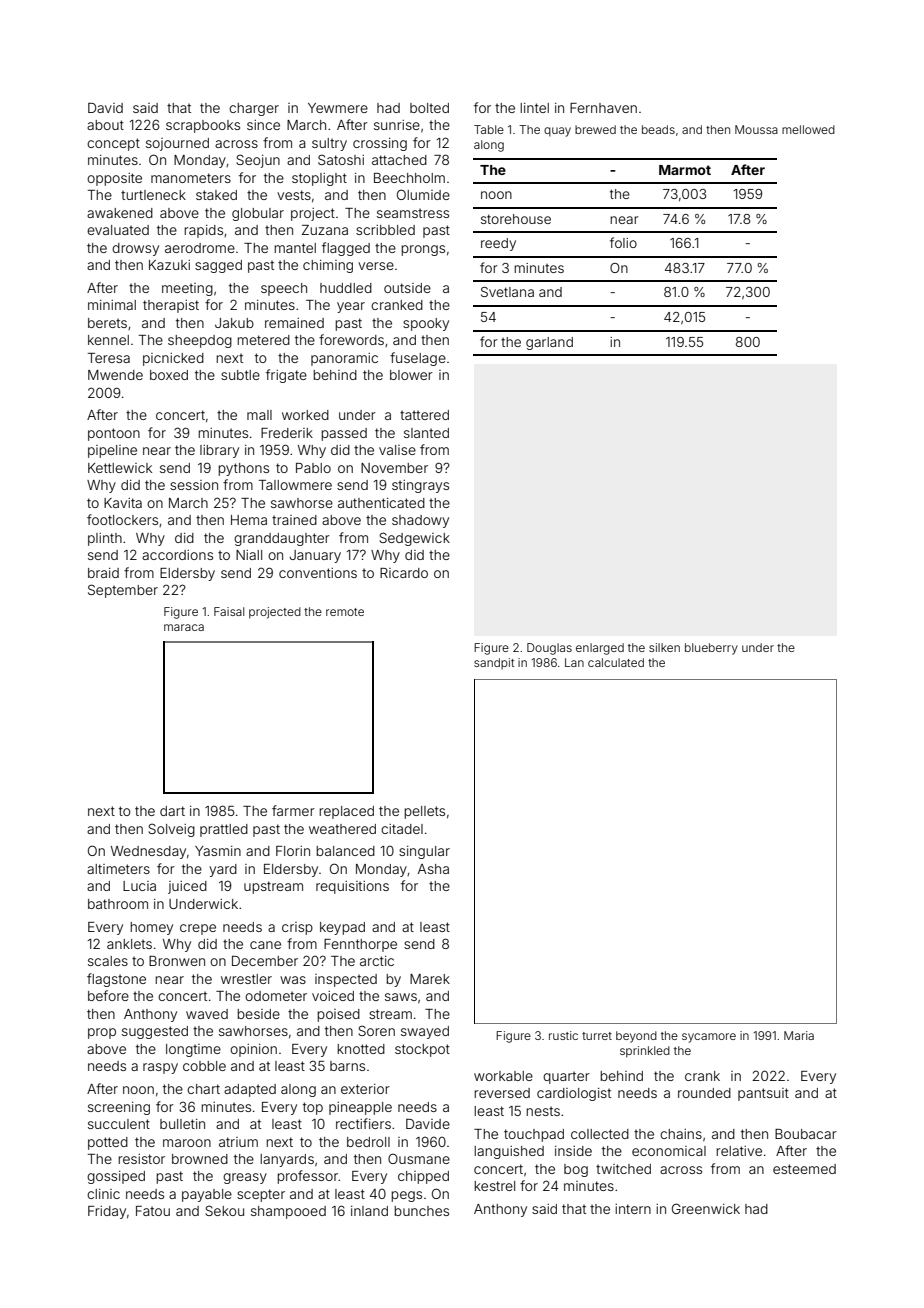  Describe the element at coordinates (177, 144) in the document. I see `sojourned` at that location.
